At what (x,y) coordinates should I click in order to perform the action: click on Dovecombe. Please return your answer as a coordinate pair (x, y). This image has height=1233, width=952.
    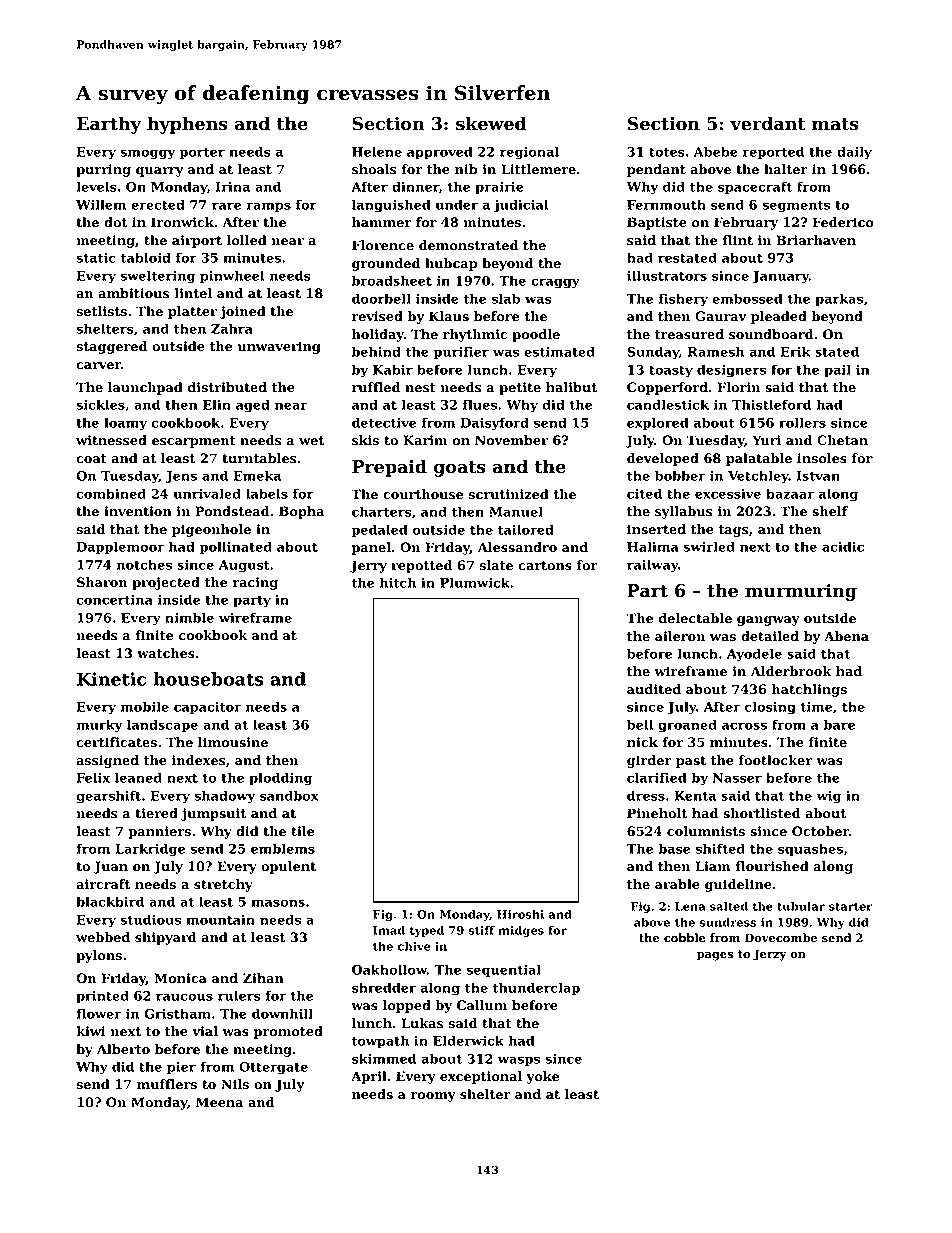
    Looking at the image, I should click on (781, 938).
